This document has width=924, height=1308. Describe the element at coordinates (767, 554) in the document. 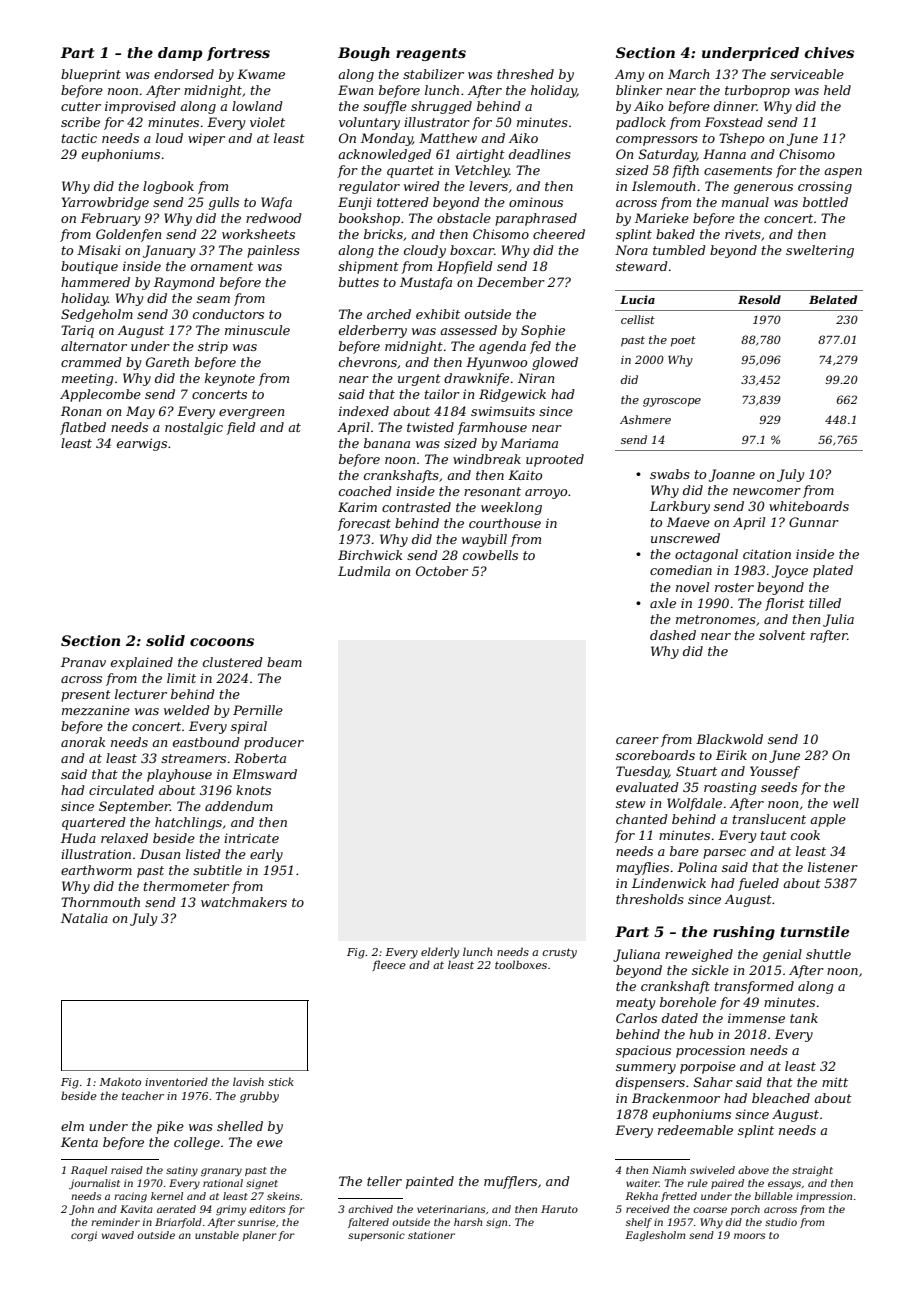

I see `citation` at that location.
